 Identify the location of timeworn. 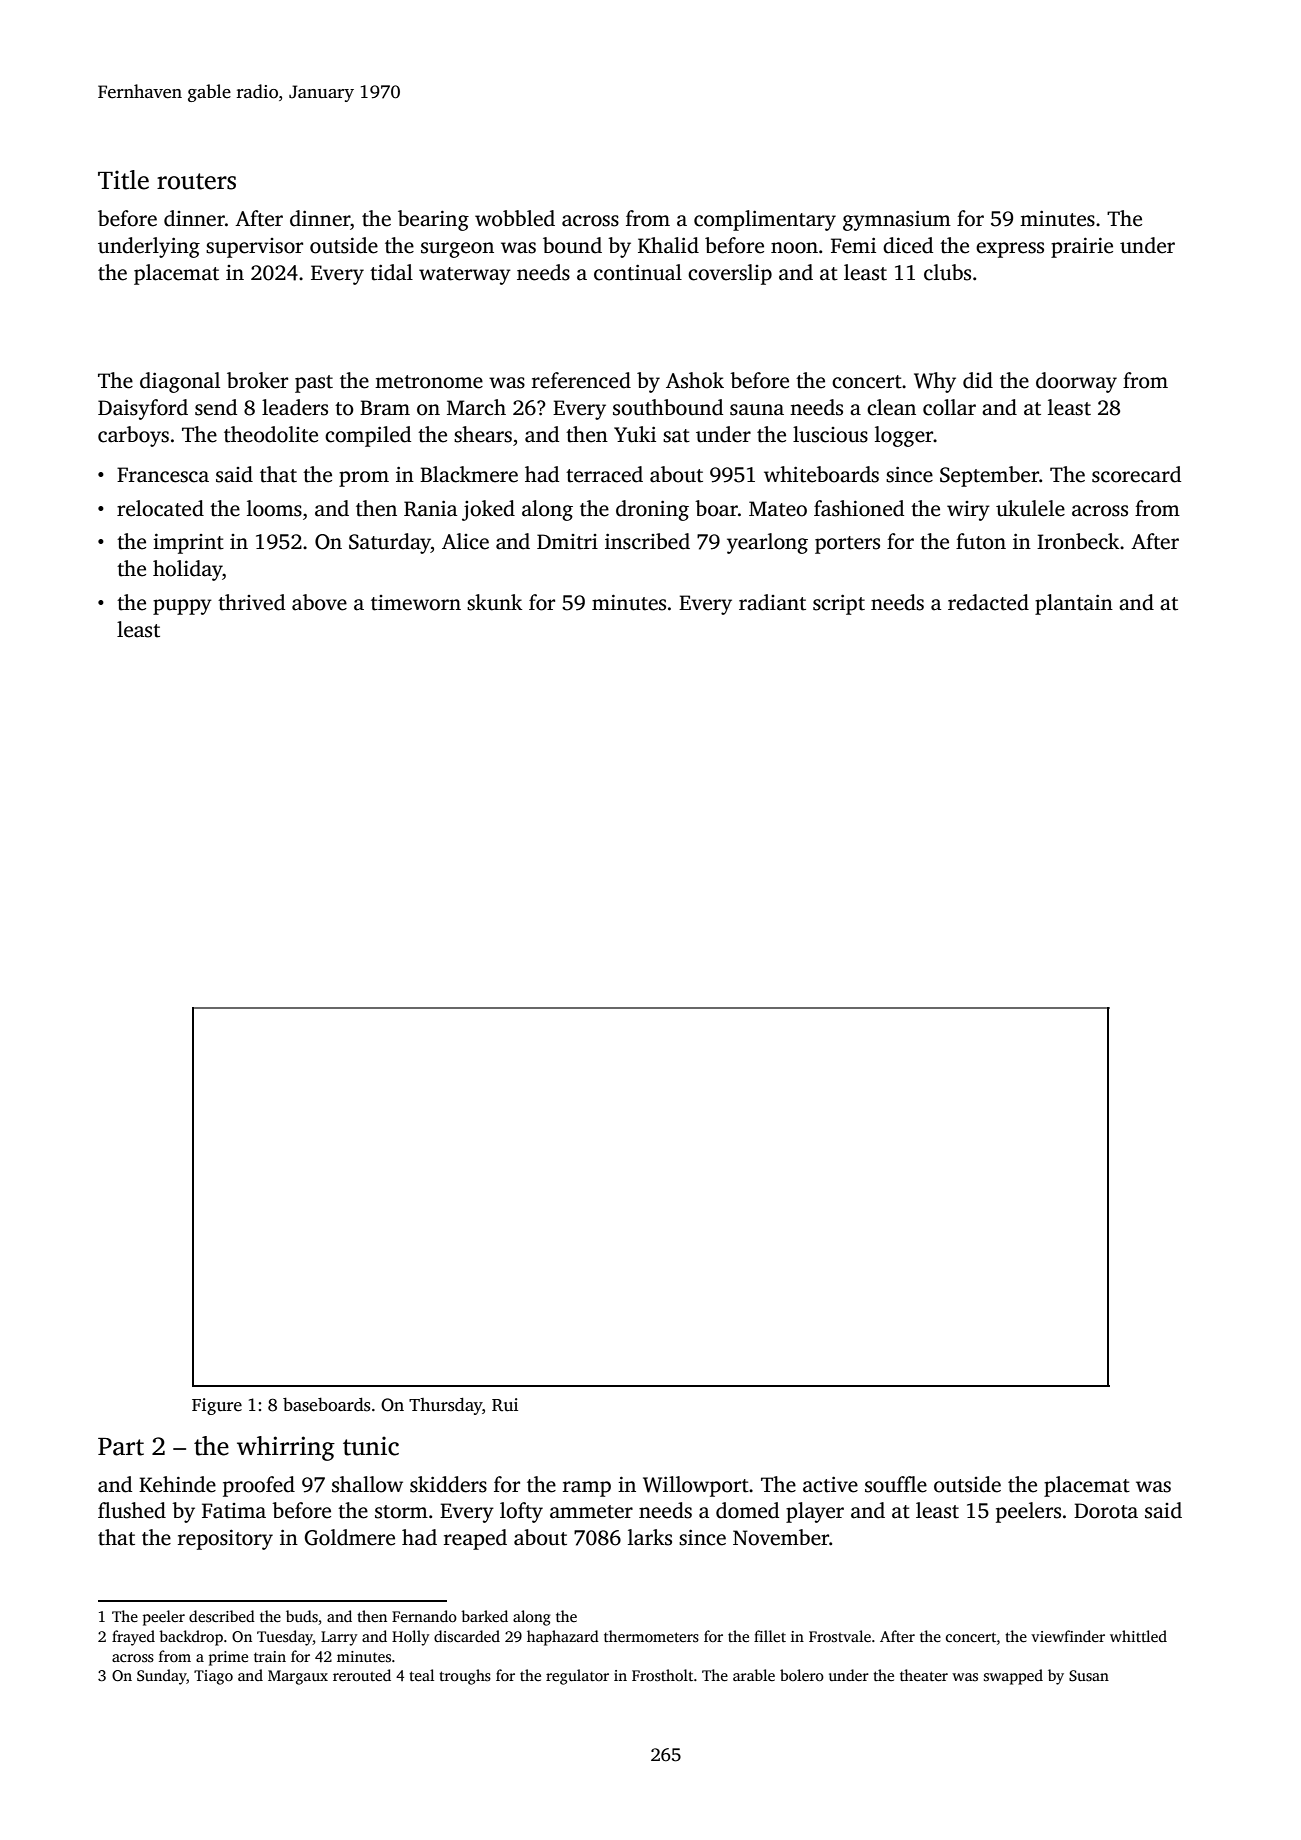
(416, 603).
